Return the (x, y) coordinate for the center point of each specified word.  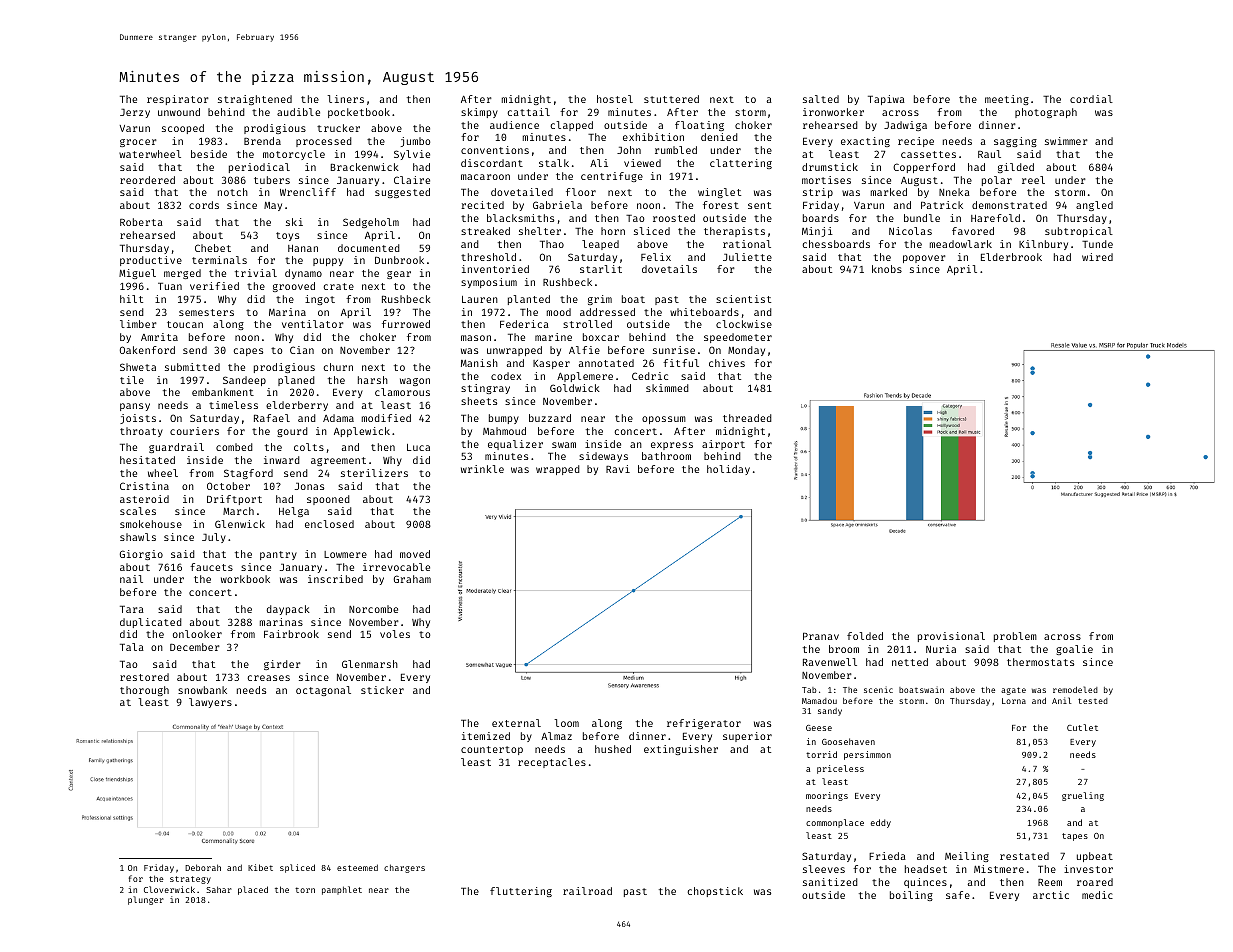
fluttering (521, 892)
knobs (887, 269)
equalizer (515, 445)
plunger (146, 900)
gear (399, 275)
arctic (1051, 895)
